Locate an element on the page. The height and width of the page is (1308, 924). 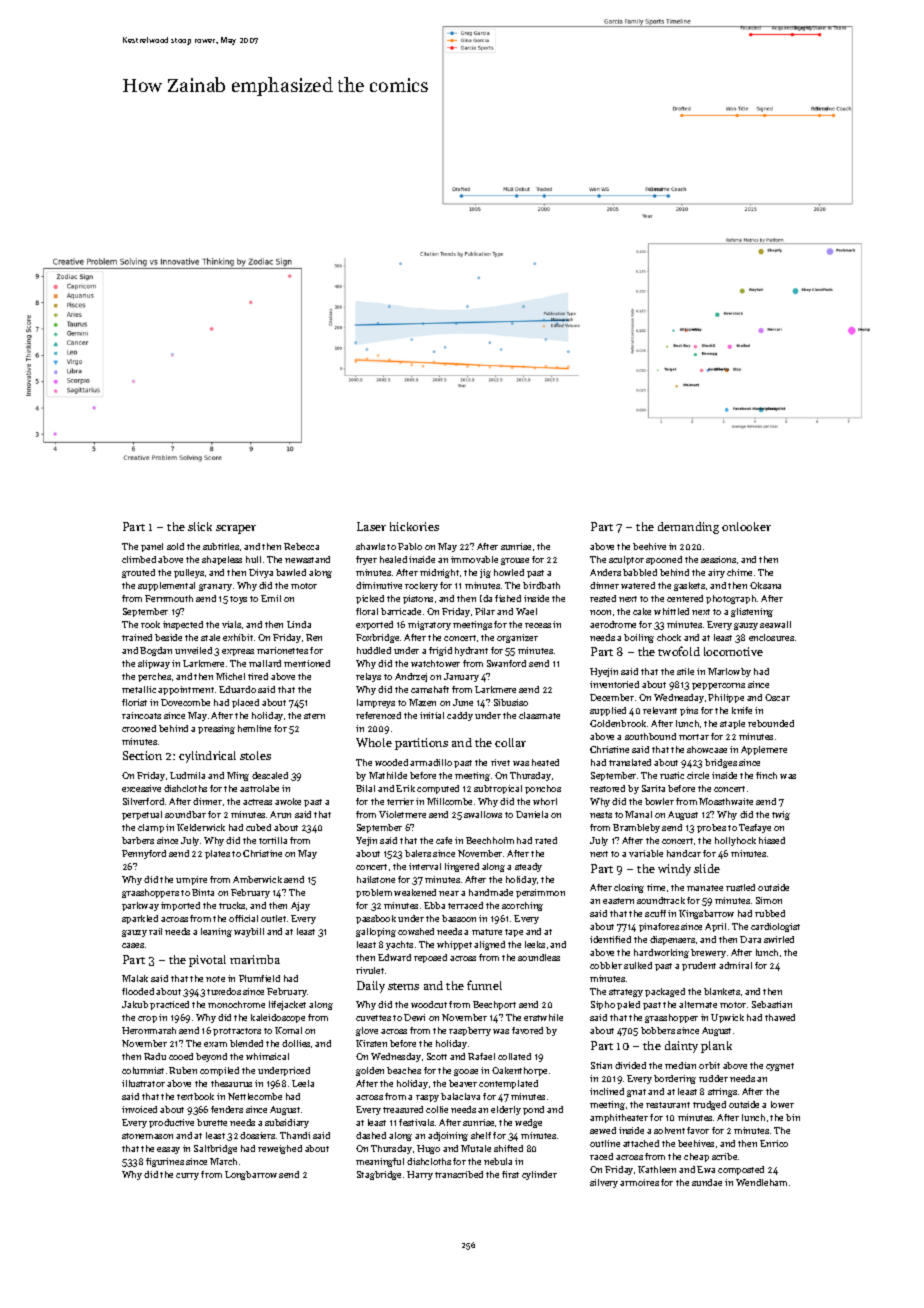
armoires is located at coordinates (639, 1182).
